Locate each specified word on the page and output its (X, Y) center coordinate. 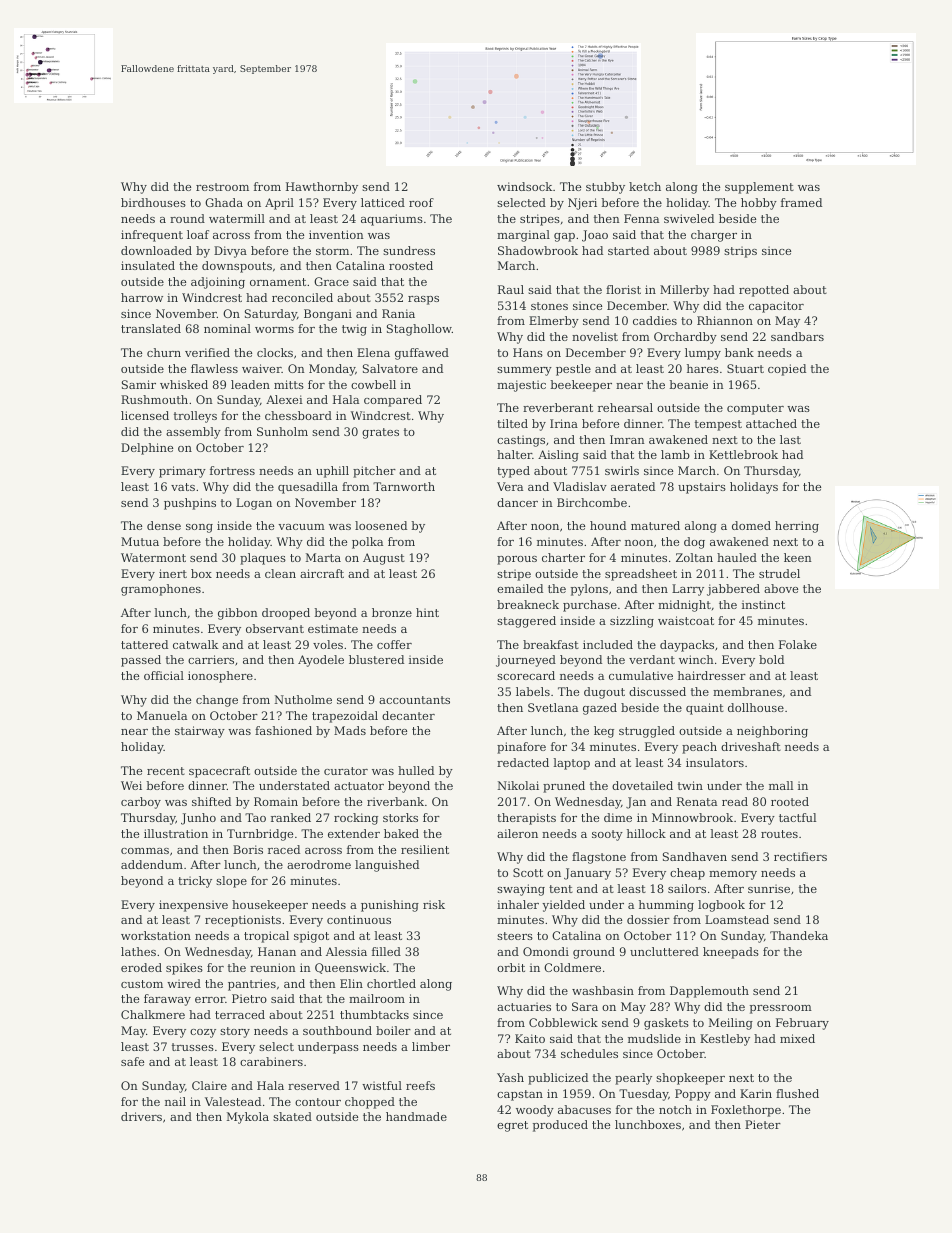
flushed (797, 1093)
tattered (144, 644)
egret (512, 1126)
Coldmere (572, 967)
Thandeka (799, 935)
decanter (408, 715)
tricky (195, 882)
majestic (521, 386)
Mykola (248, 1118)
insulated (148, 265)
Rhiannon (725, 320)
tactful (797, 817)
